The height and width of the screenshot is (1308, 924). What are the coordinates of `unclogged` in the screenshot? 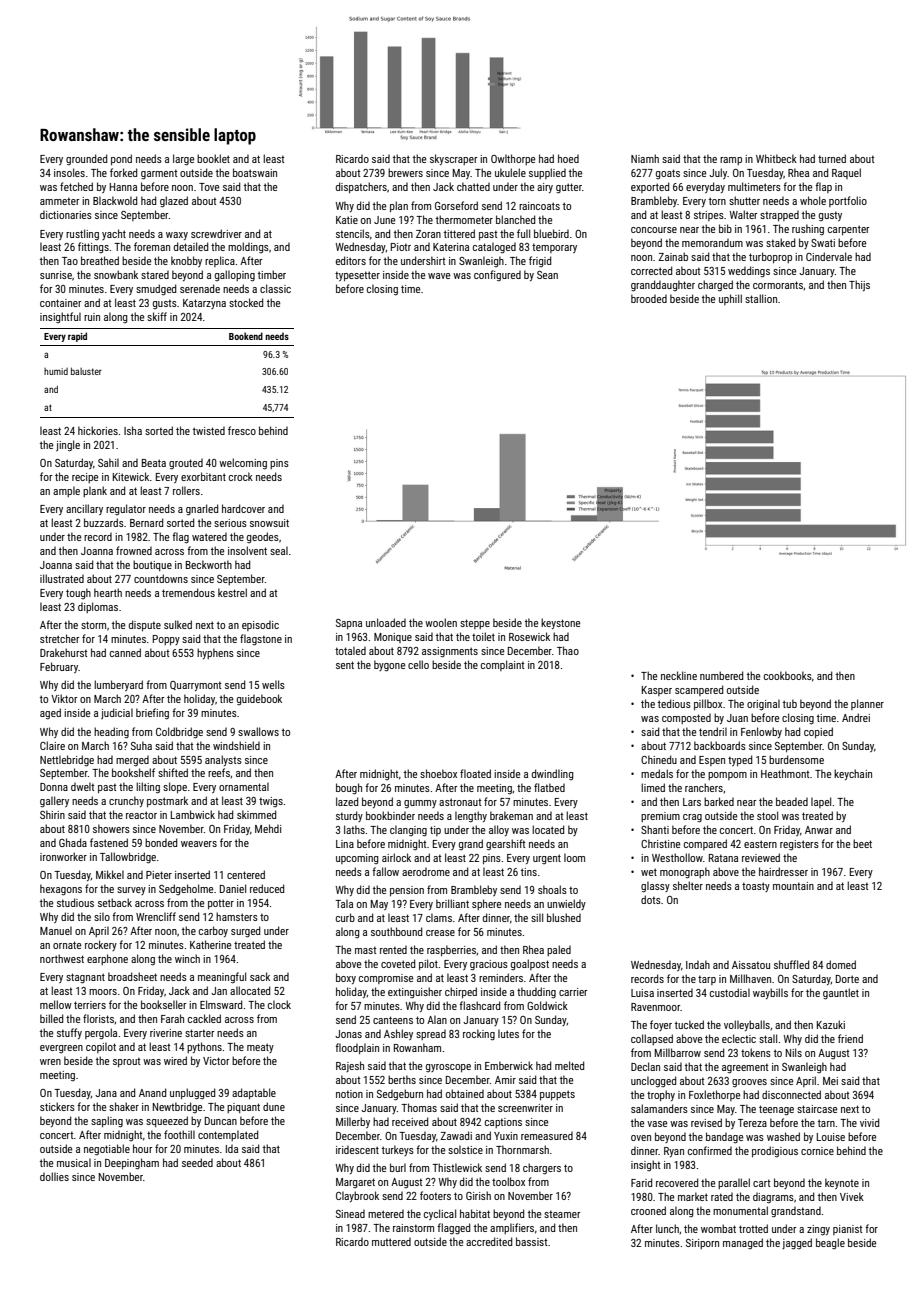 It's located at (653, 1082).
